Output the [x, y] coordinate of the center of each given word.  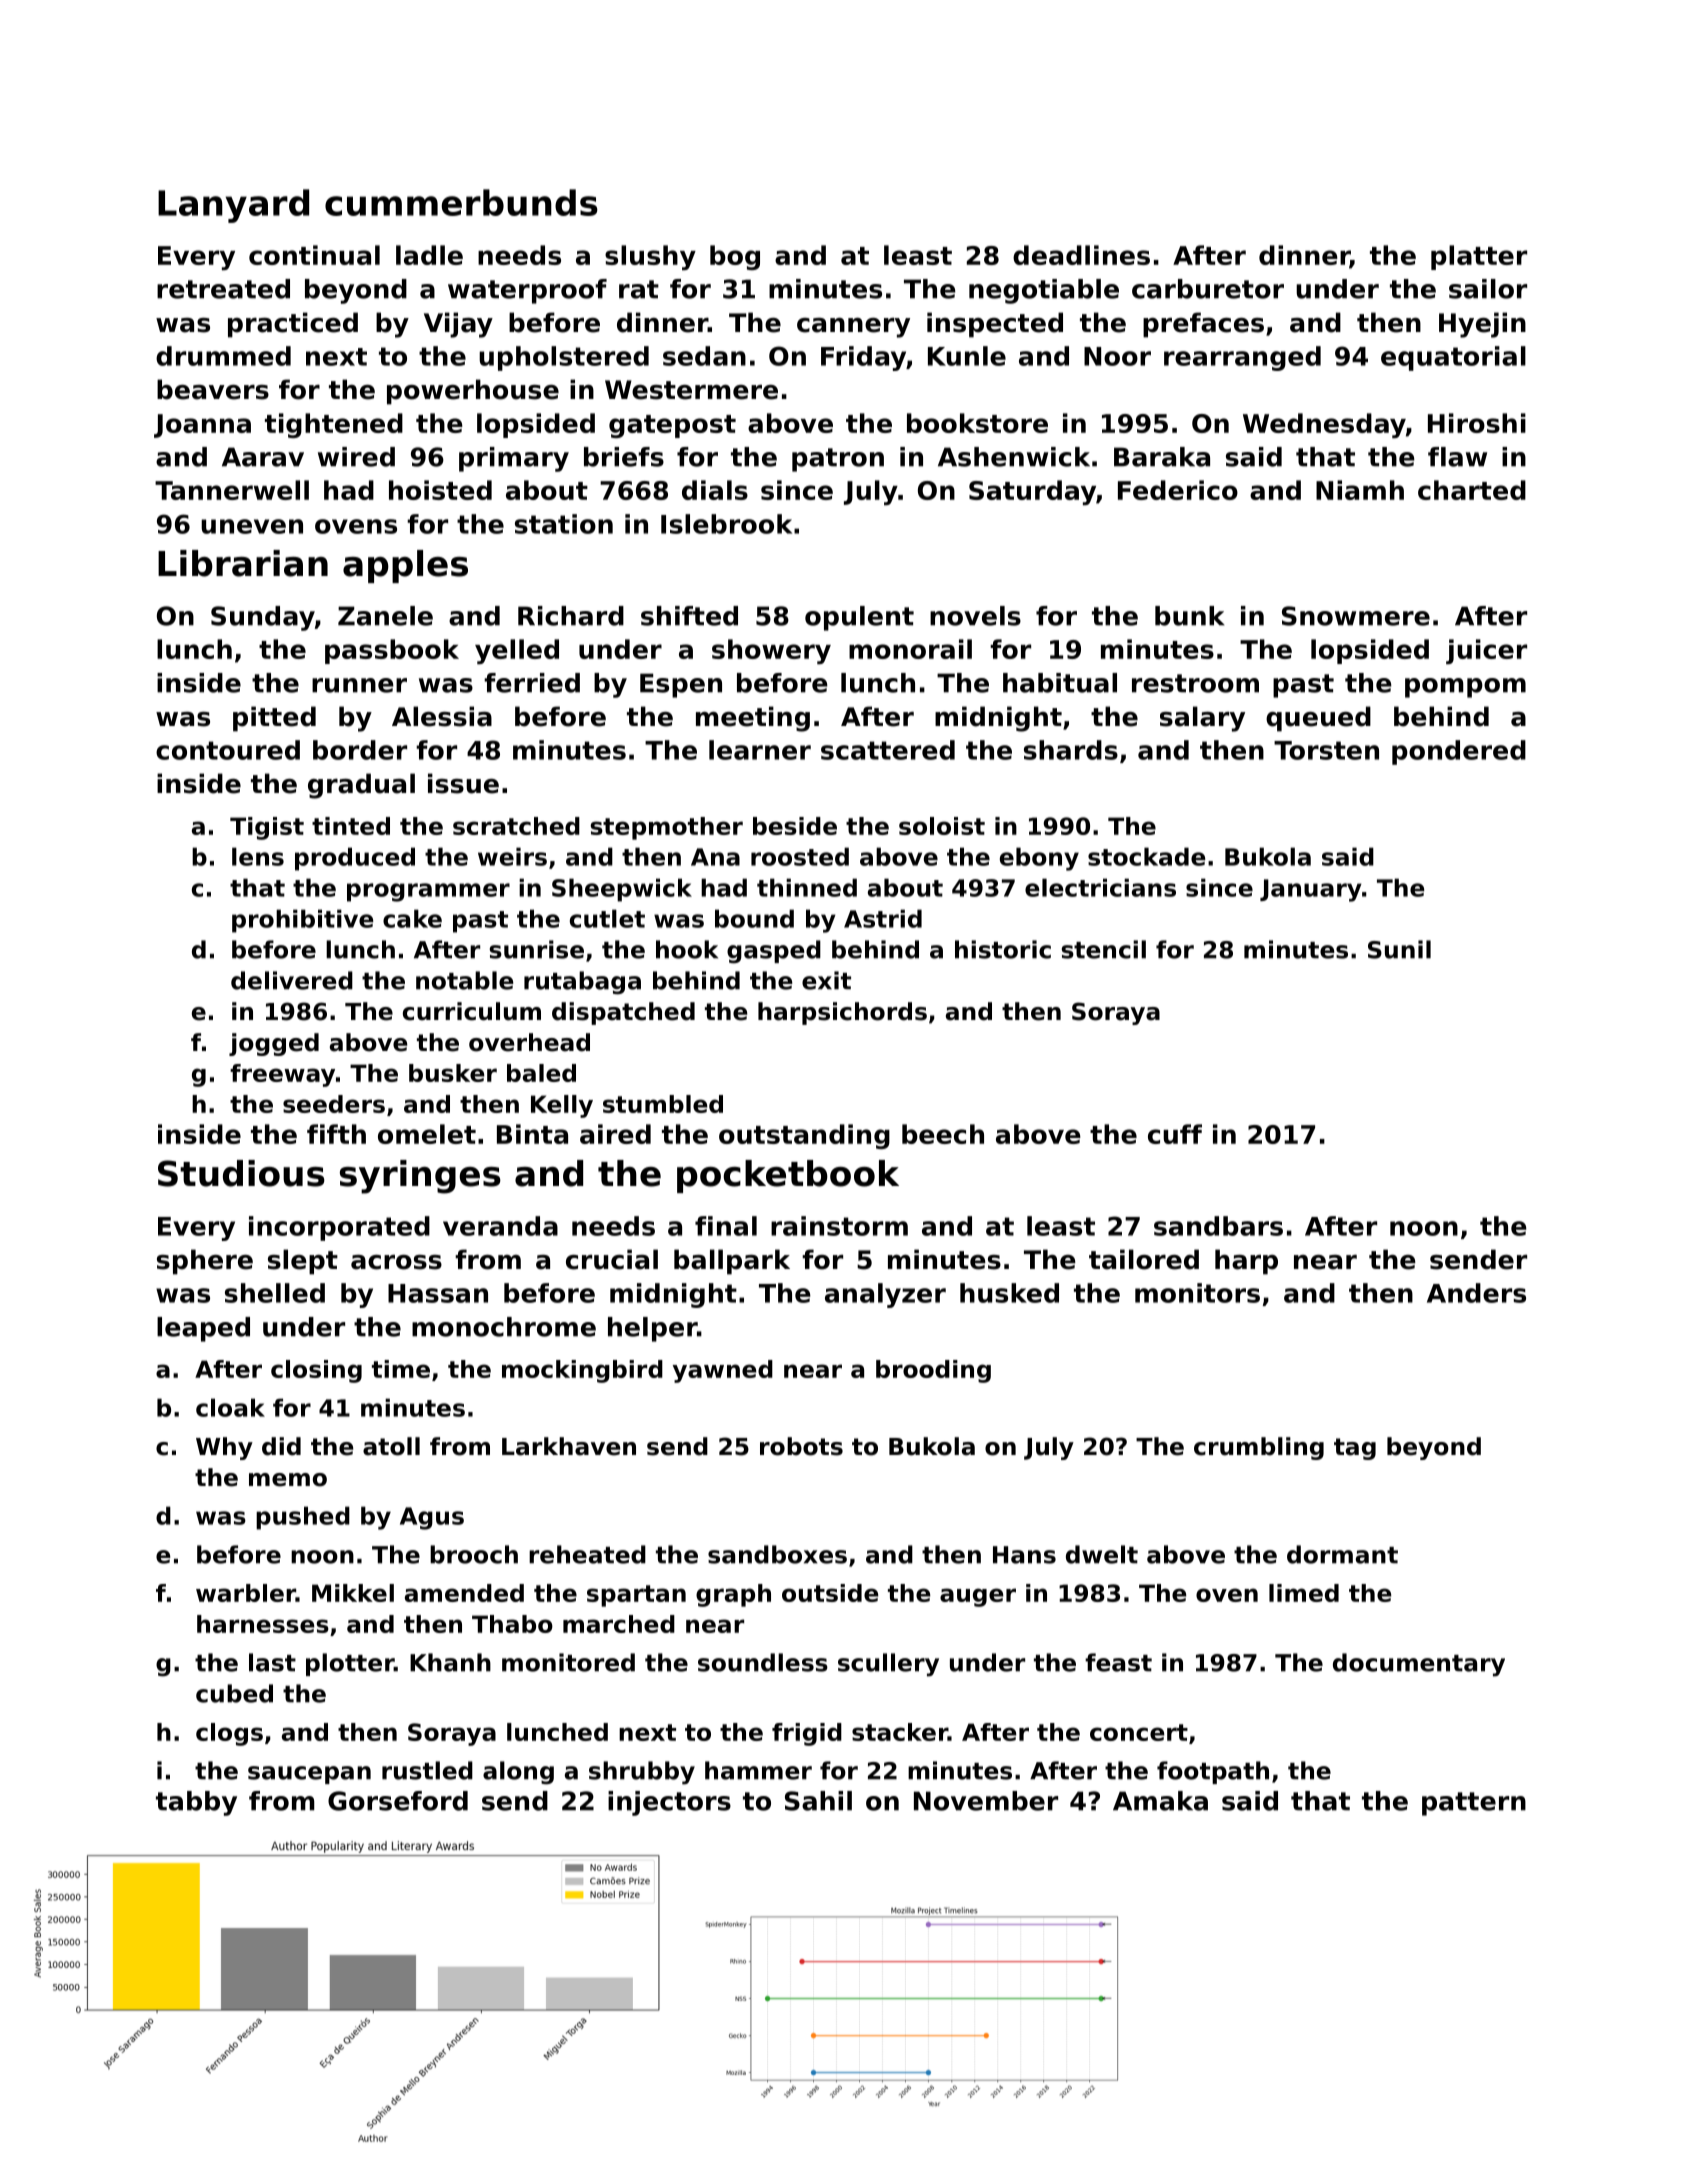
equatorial [1453, 358]
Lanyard [233, 206]
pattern [1474, 1804]
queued [1318, 719]
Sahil [818, 1801]
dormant [1342, 1554]
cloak [230, 1407]
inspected [995, 325]
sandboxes [777, 1554]
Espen [681, 685]
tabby [196, 1803]
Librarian [243, 563]
